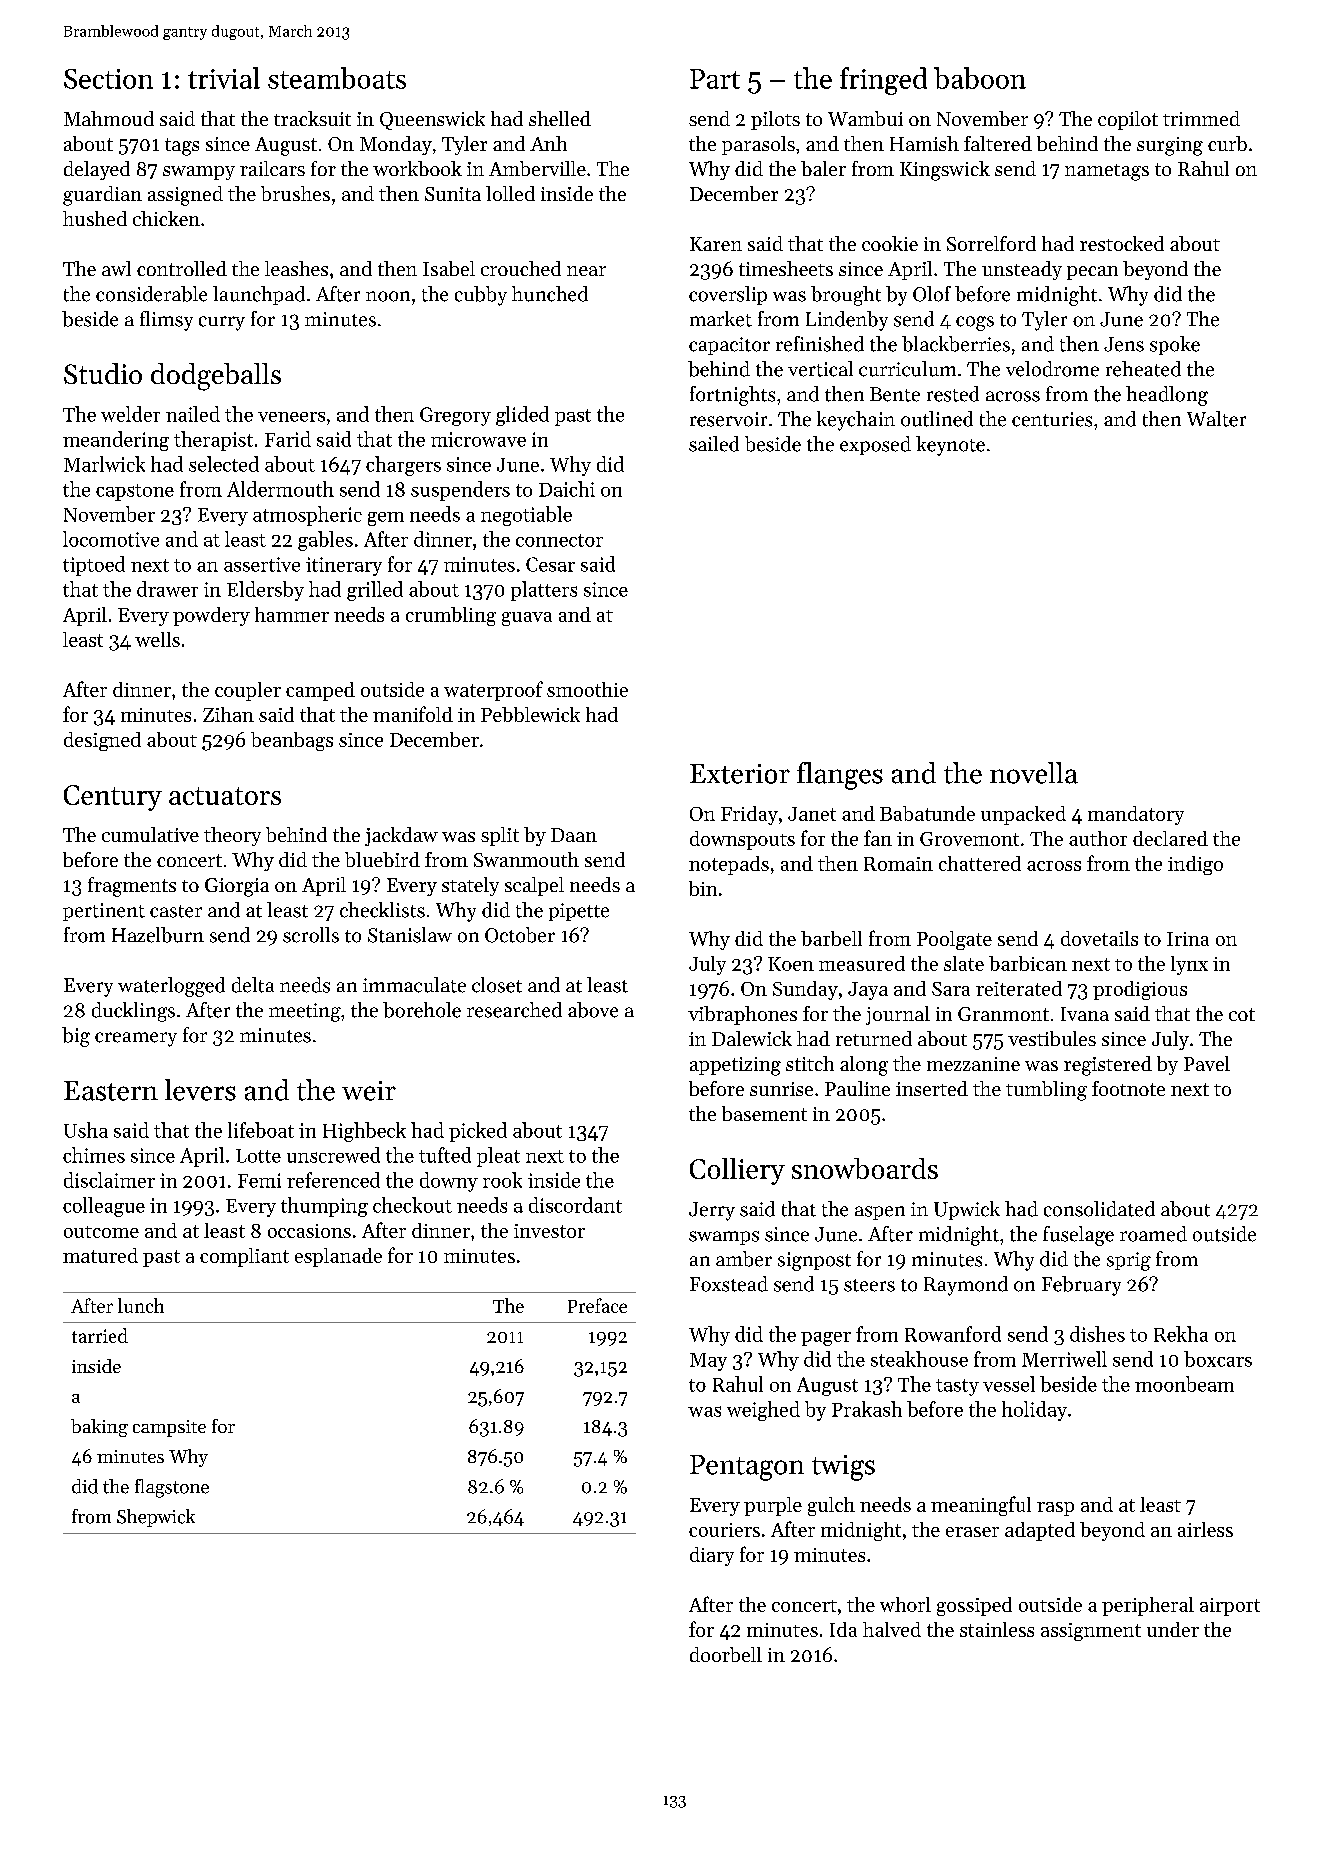 This screenshot has height=1873, width=1325. I want to click on snowboards, so click(865, 1168).
